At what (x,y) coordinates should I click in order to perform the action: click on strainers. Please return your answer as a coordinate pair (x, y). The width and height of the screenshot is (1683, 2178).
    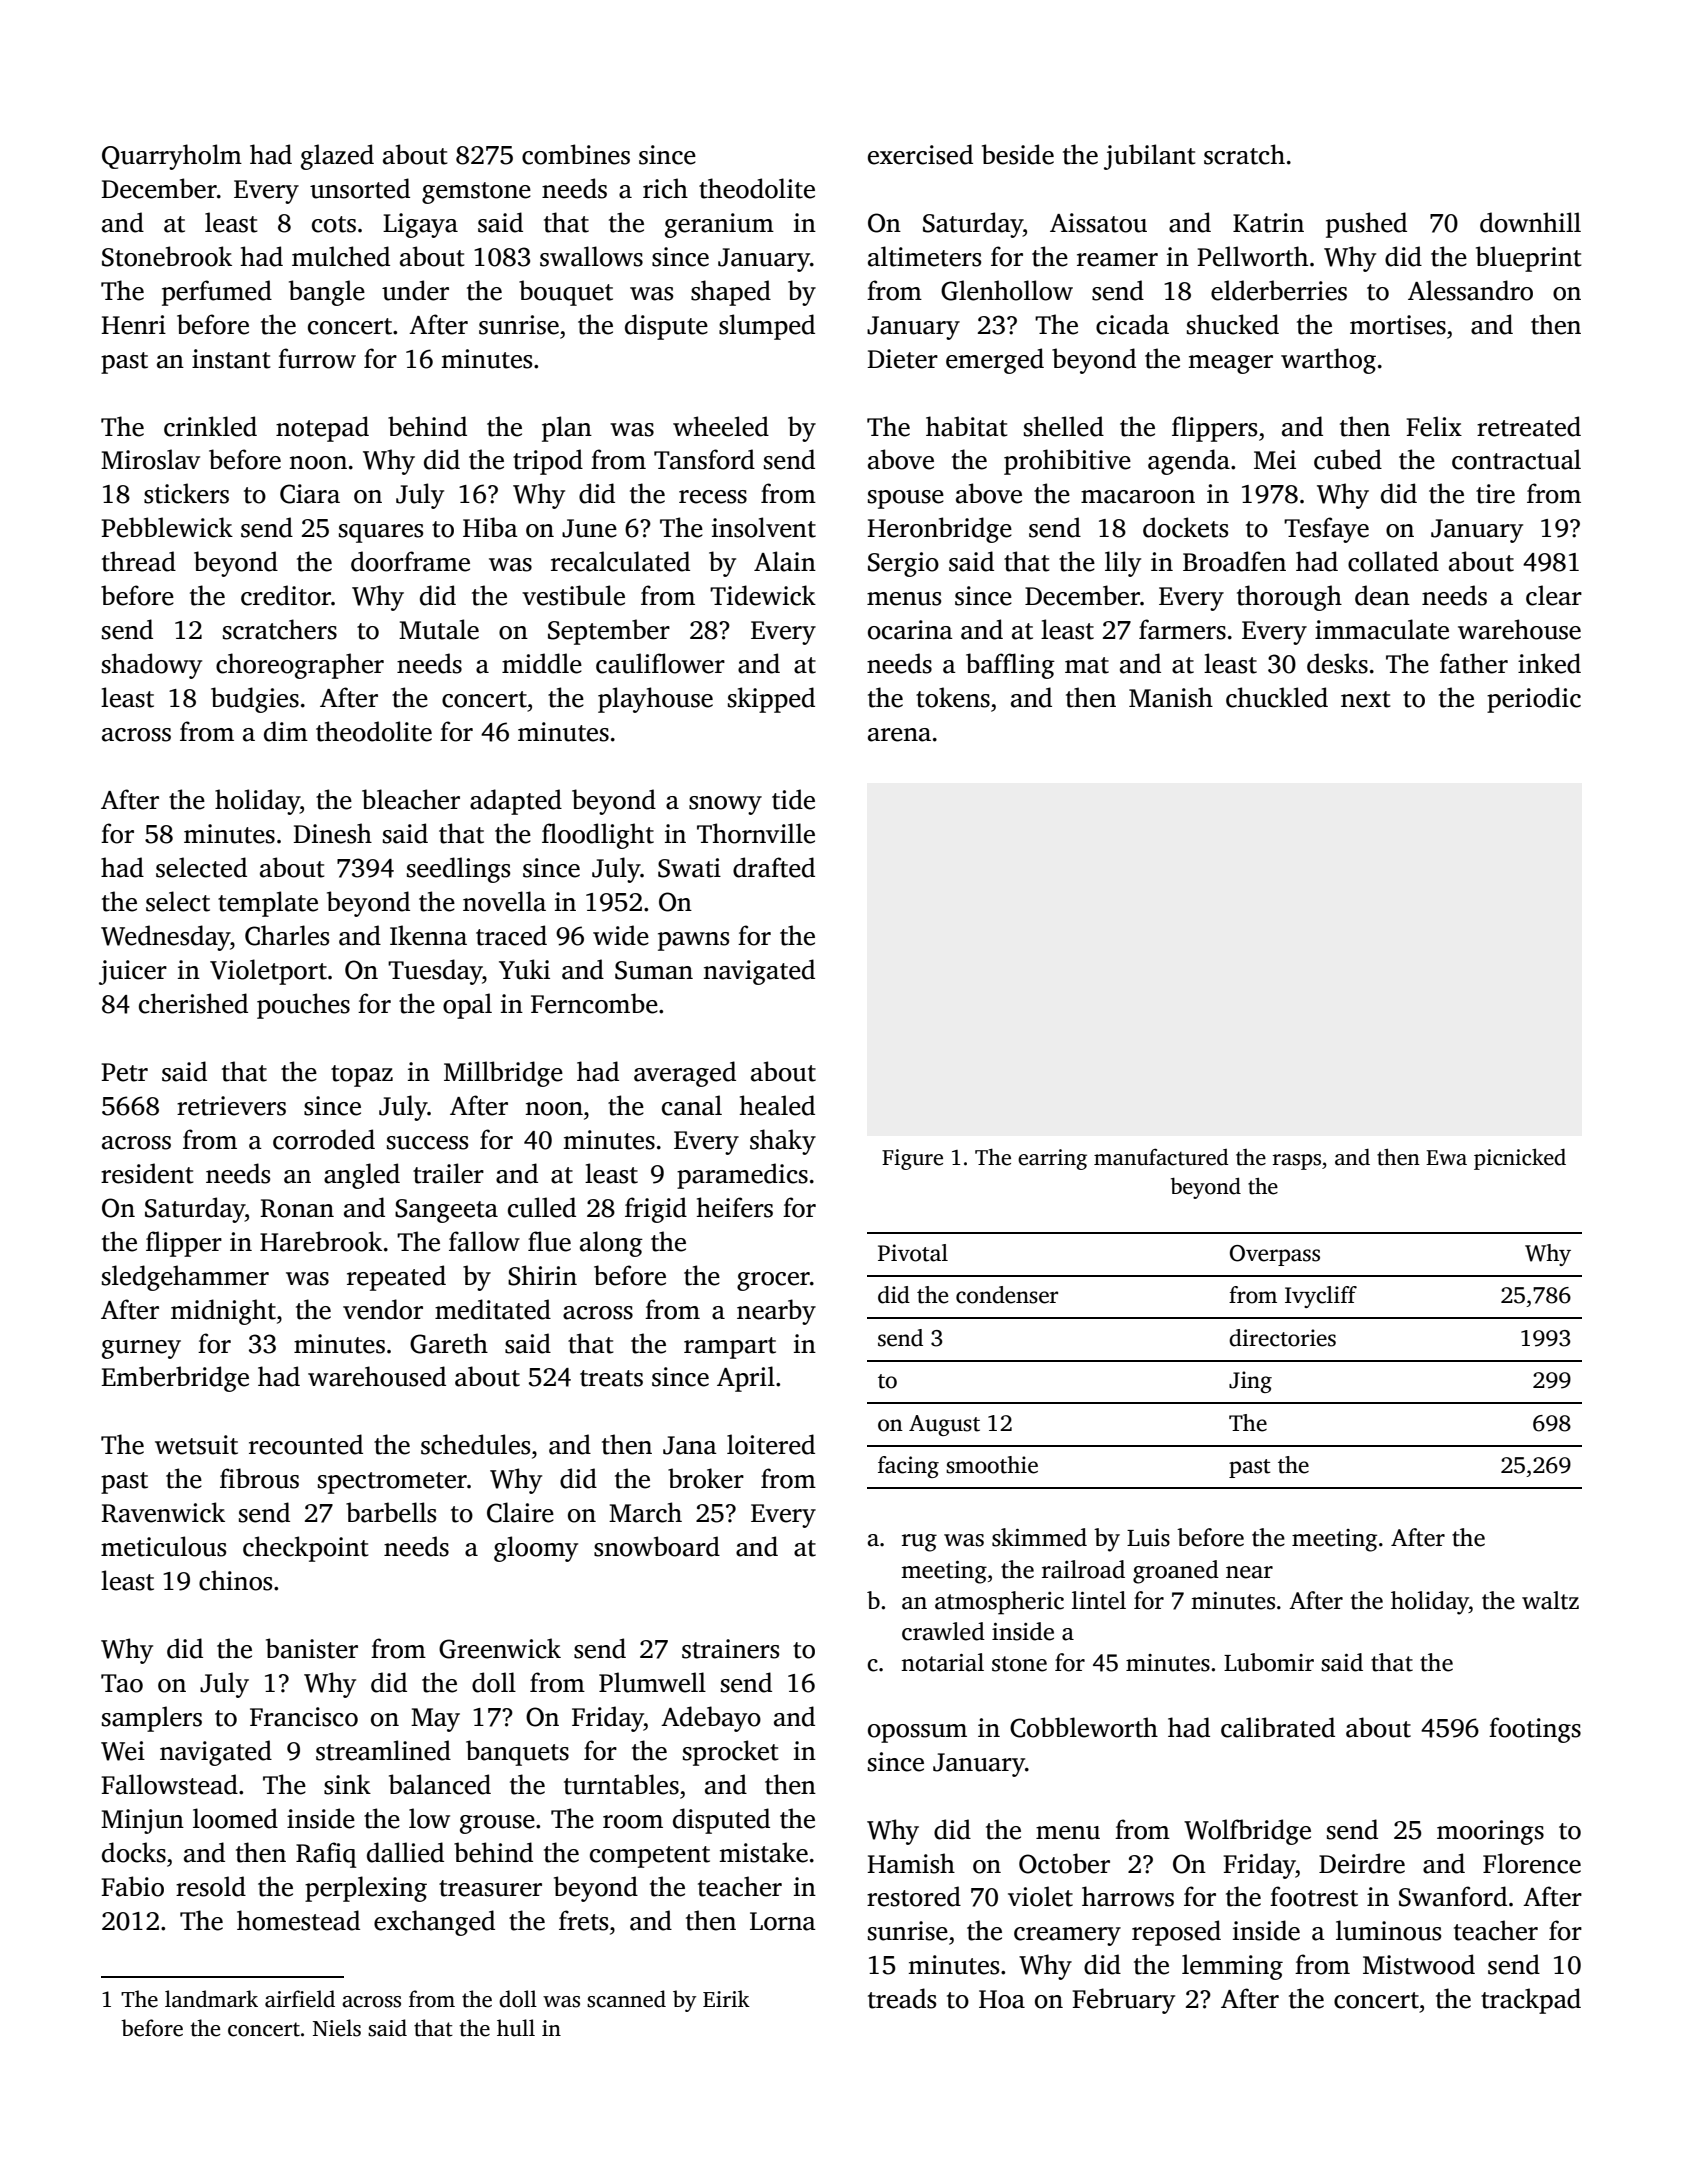
    Looking at the image, I should click on (730, 1649).
